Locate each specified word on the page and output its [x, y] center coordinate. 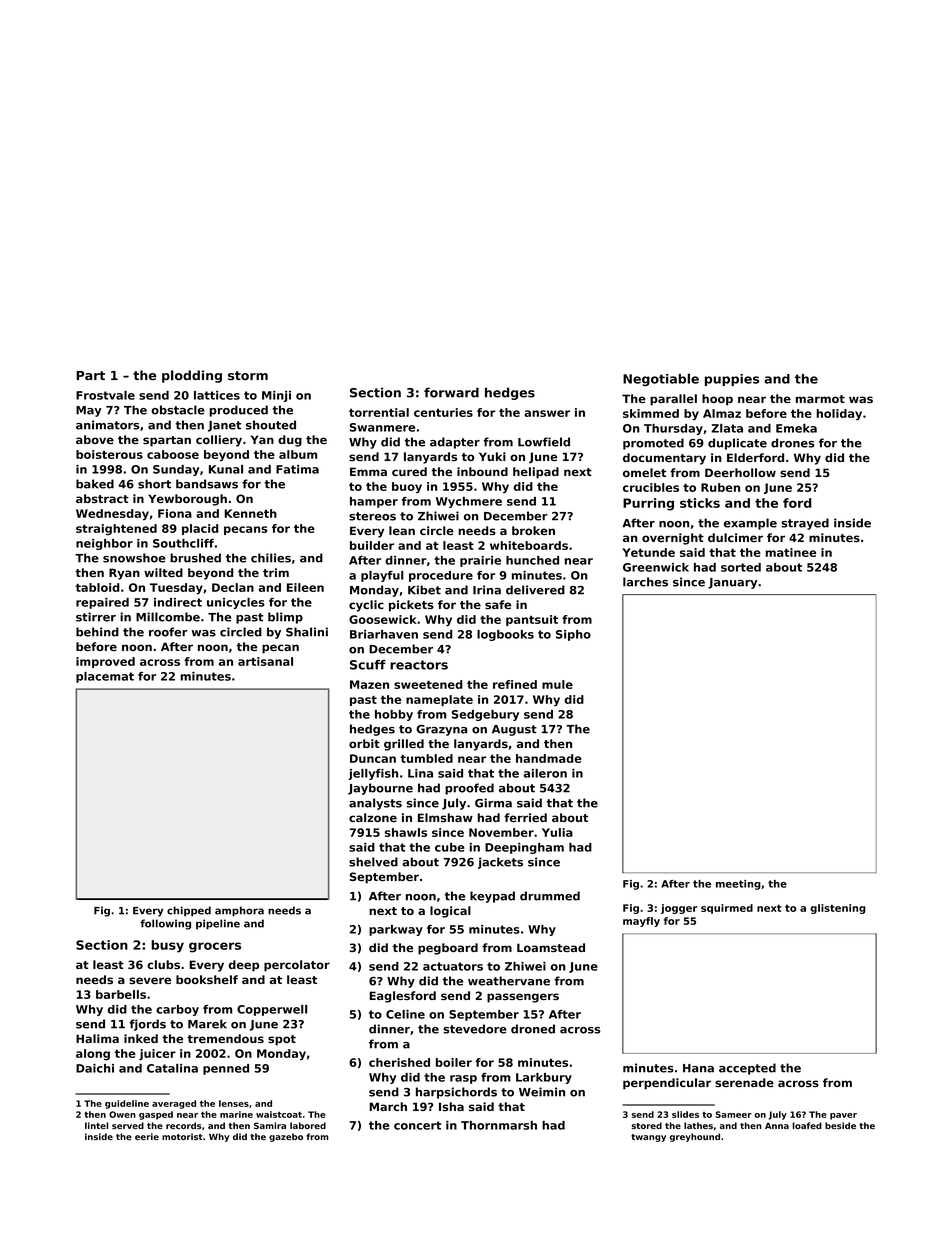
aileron [545, 773]
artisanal [265, 661]
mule [557, 684]
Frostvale [105, 395]
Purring [648, 504]
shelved [373, 862]
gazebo [286, 1137]
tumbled [426, 758]
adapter [455, 443]
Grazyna [442, 730]
